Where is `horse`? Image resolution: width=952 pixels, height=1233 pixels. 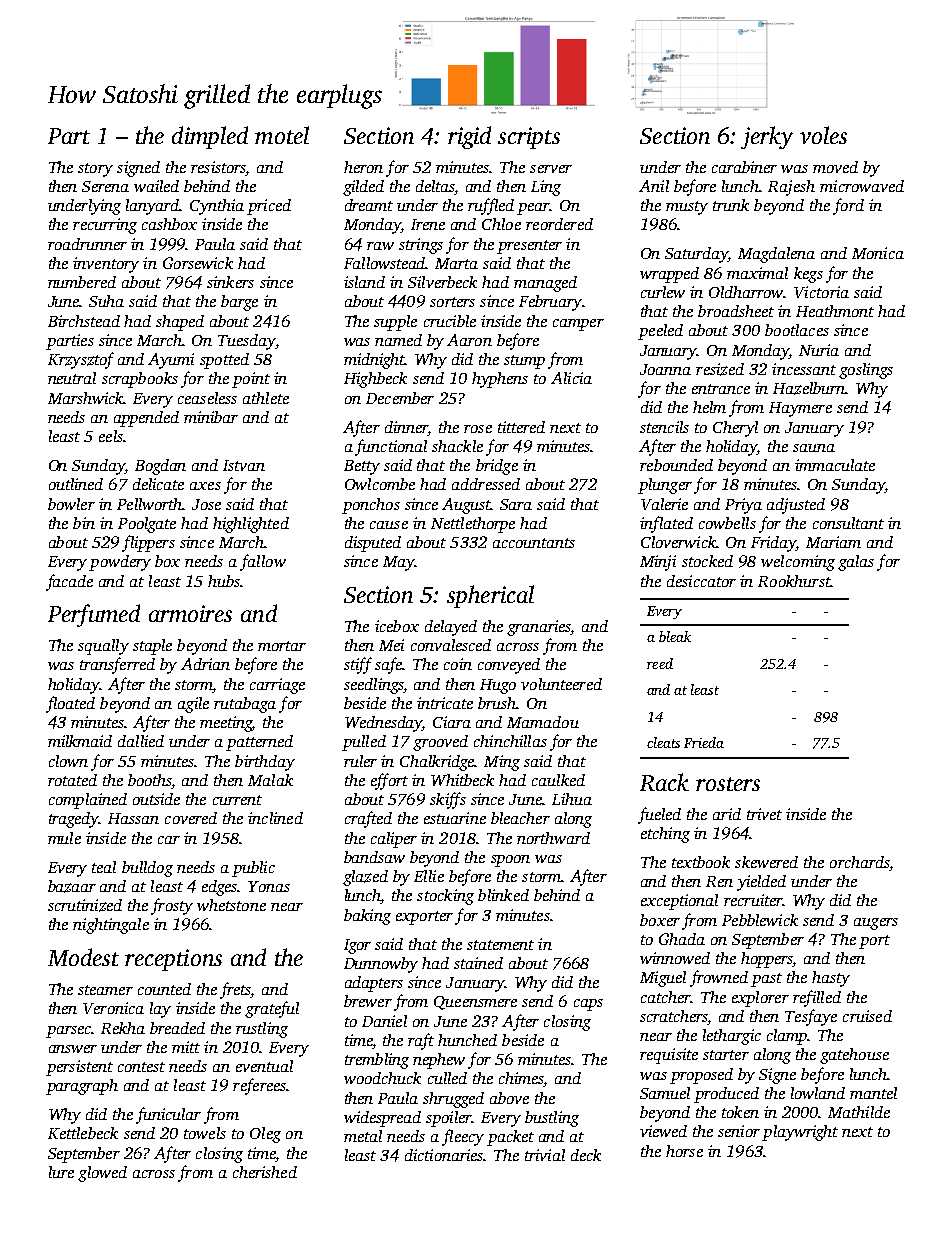
horse is located at coordinates (684, 1151).
